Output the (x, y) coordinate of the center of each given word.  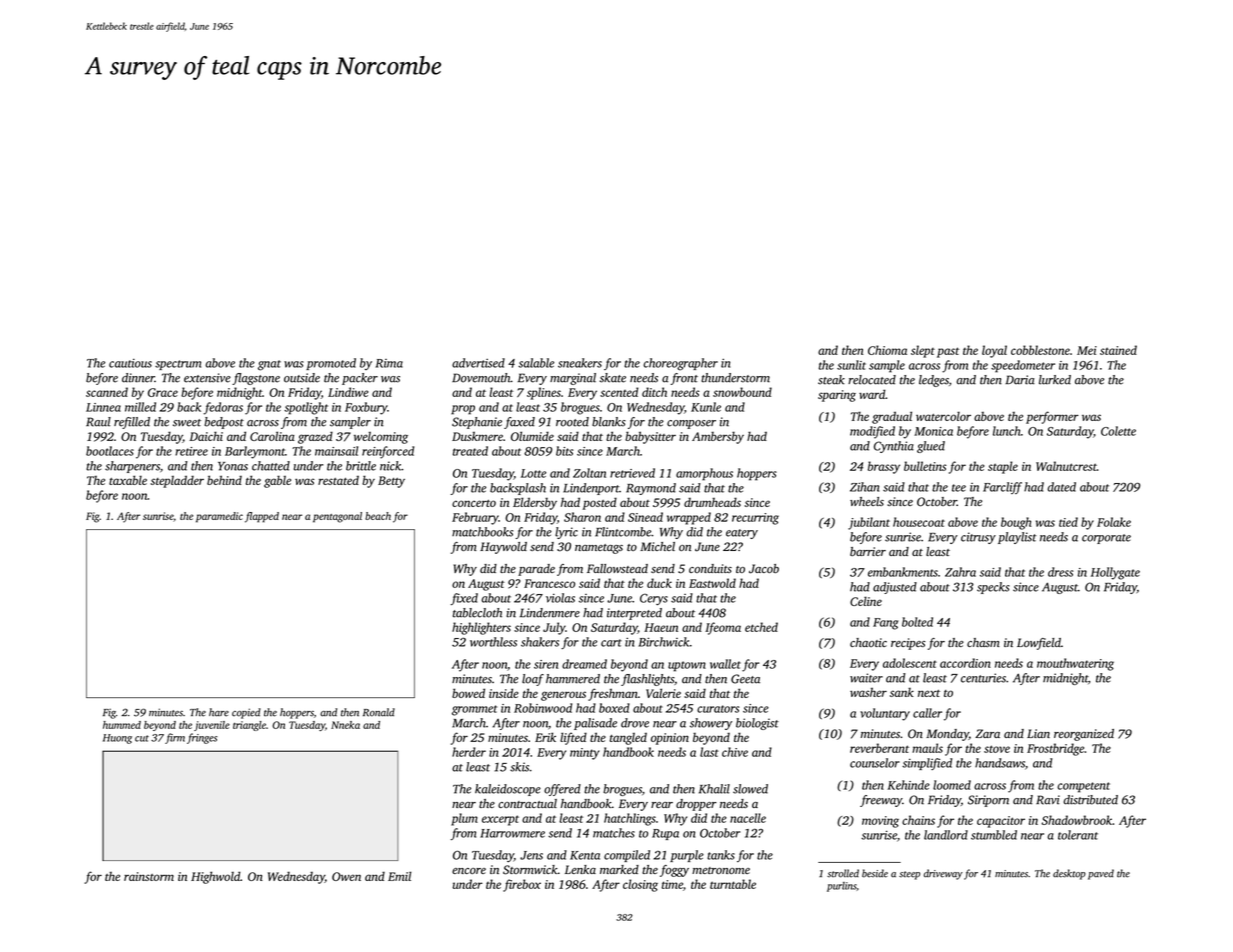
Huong (117, 739)
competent (1083, 787)
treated (470, 451)
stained (1118, 350)
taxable (128, 480)
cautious (130, 363)
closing (640, 885)
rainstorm (149, 876)
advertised (478, 363)
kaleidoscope (508, 790)
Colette (1118, 431)
